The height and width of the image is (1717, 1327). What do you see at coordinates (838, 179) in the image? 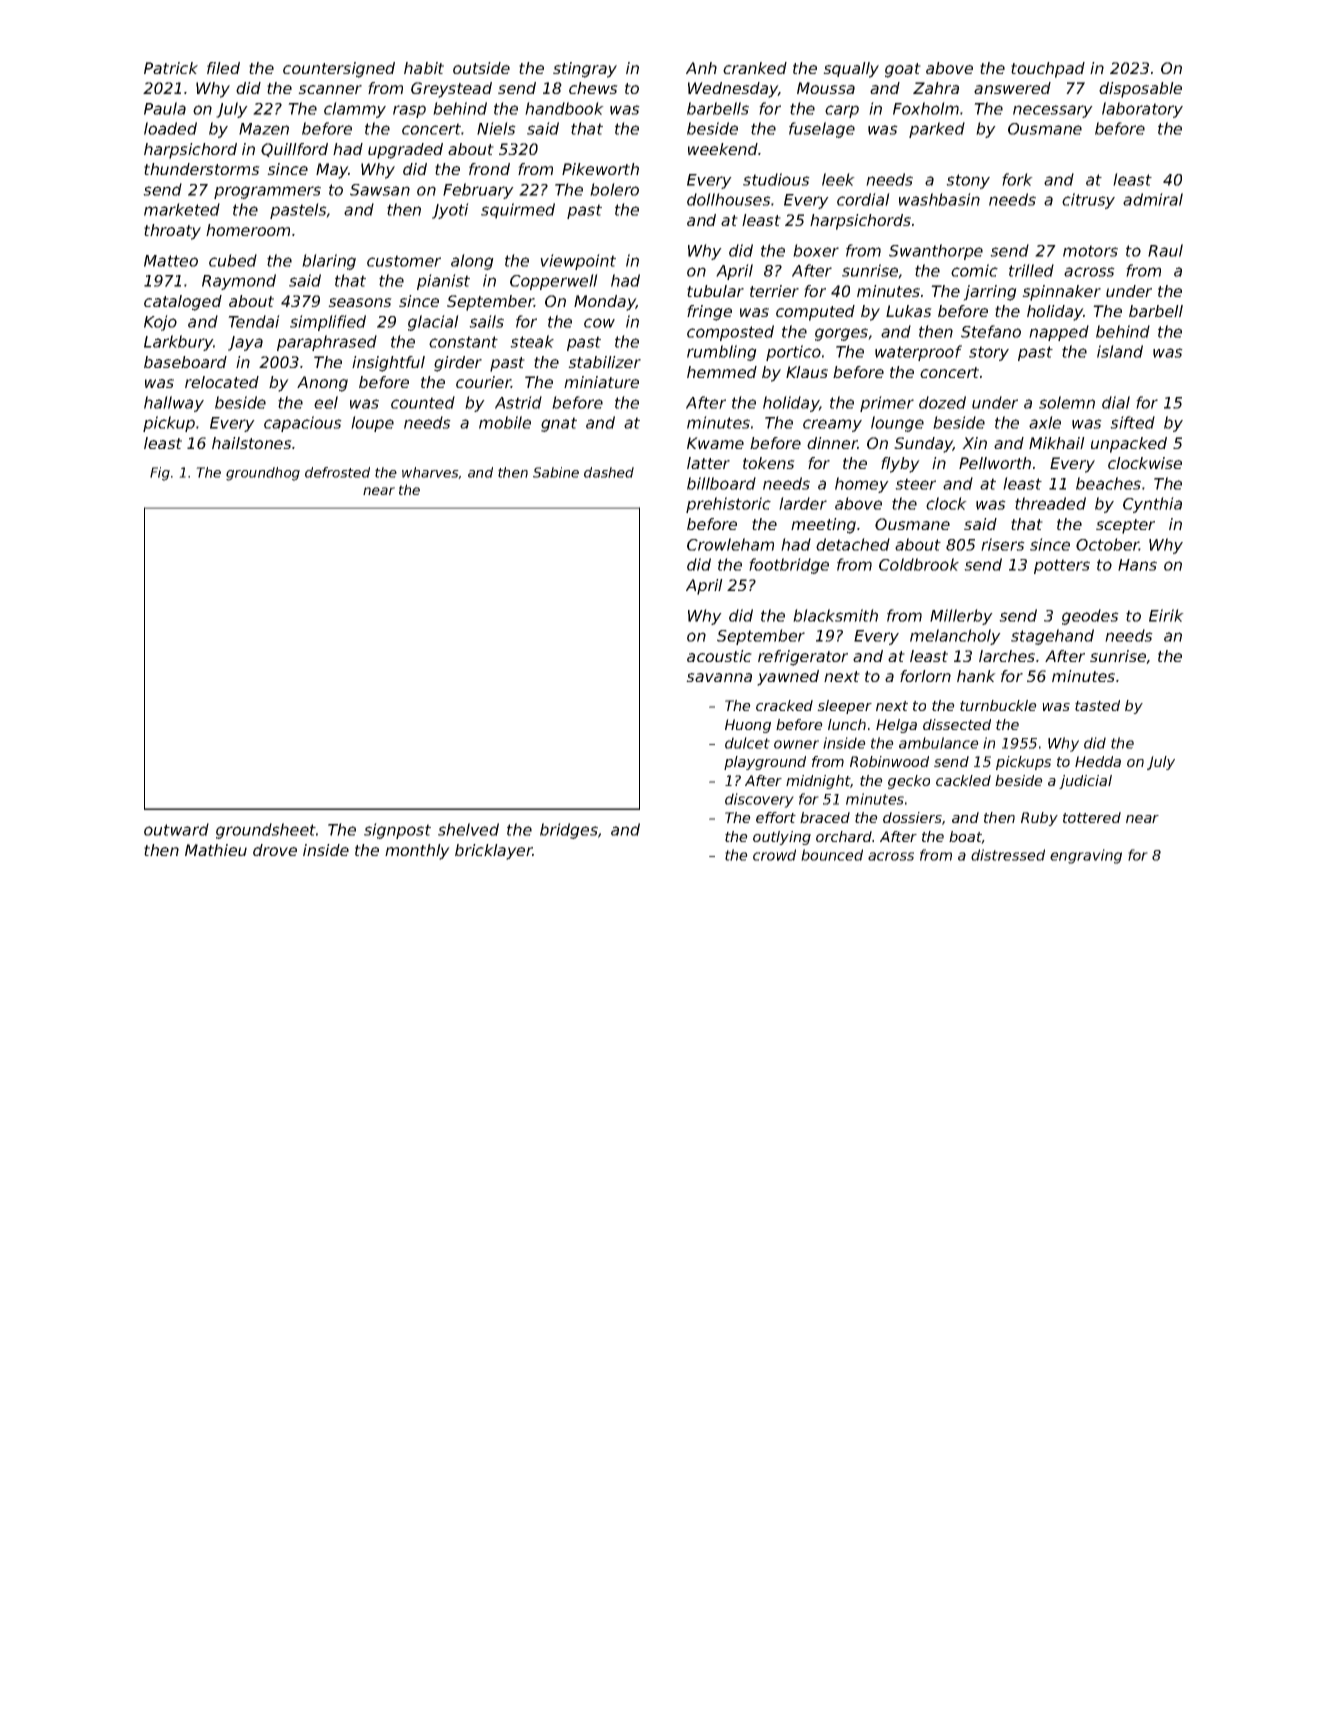
I see `leek` at bounding box center [838, 179].
